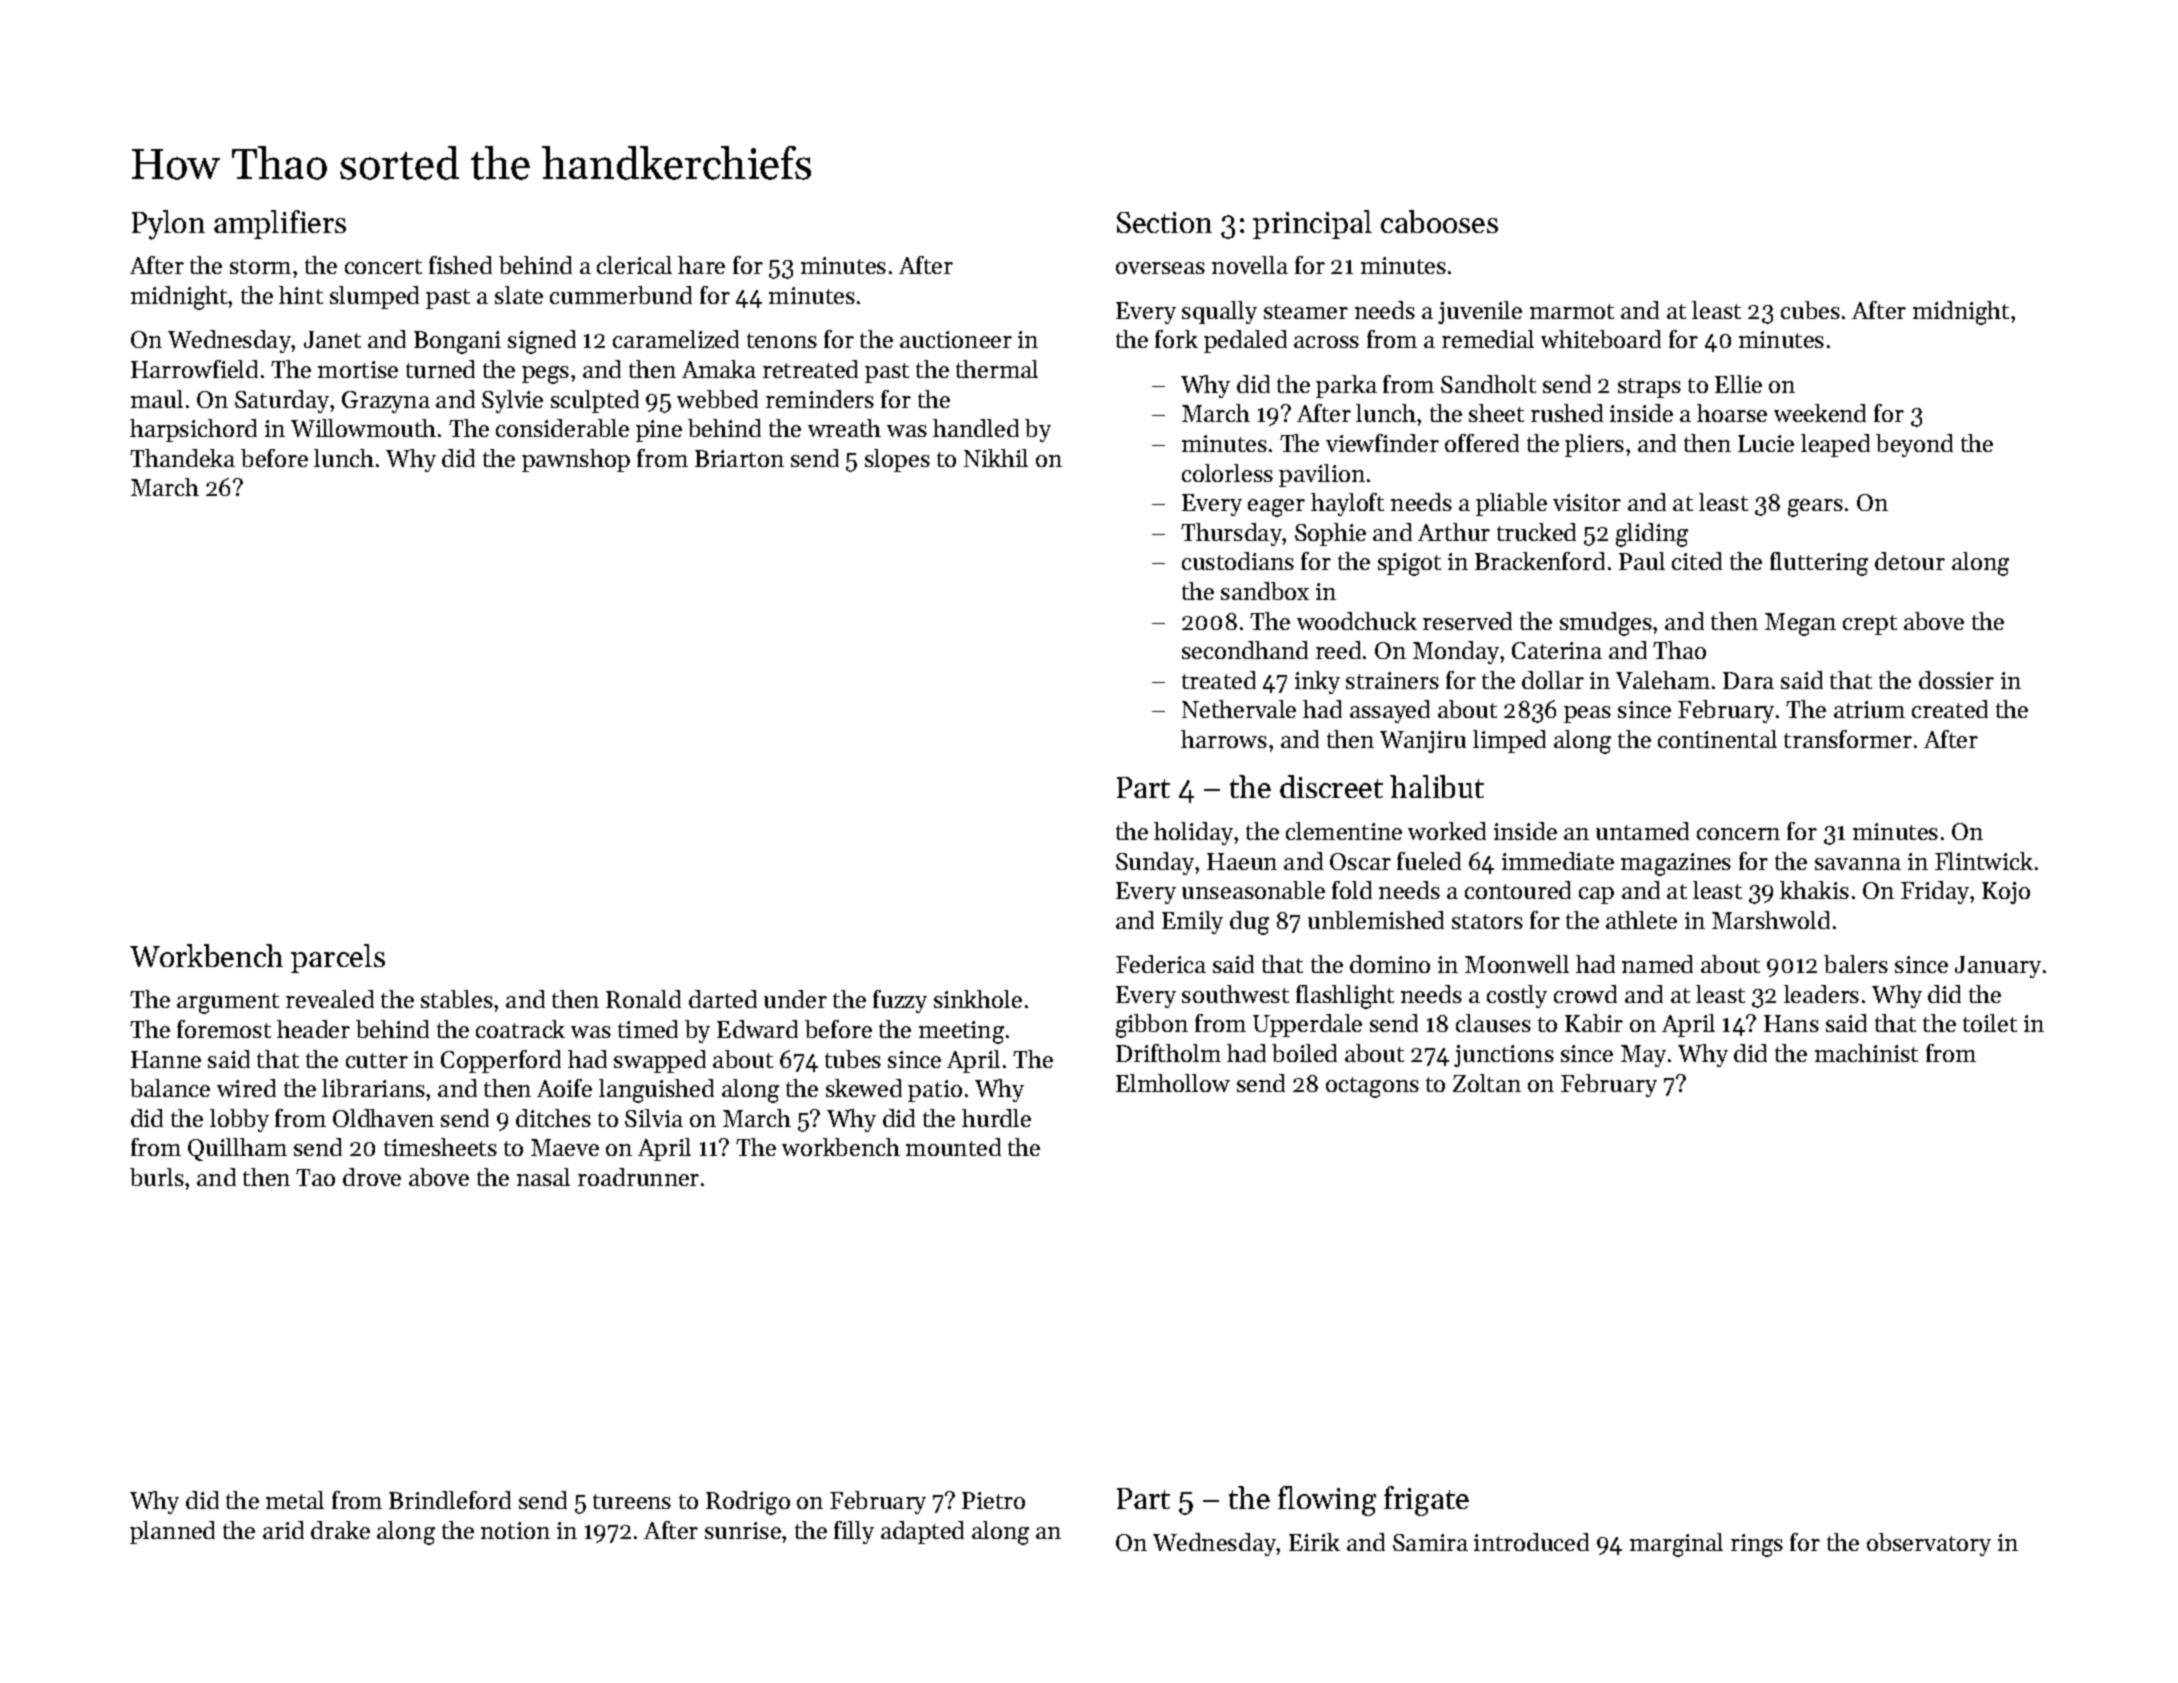 The image size is (2178, 1683). Describe the element at coordinates (1224, 739) in the page. I see `harrows` at that location.
